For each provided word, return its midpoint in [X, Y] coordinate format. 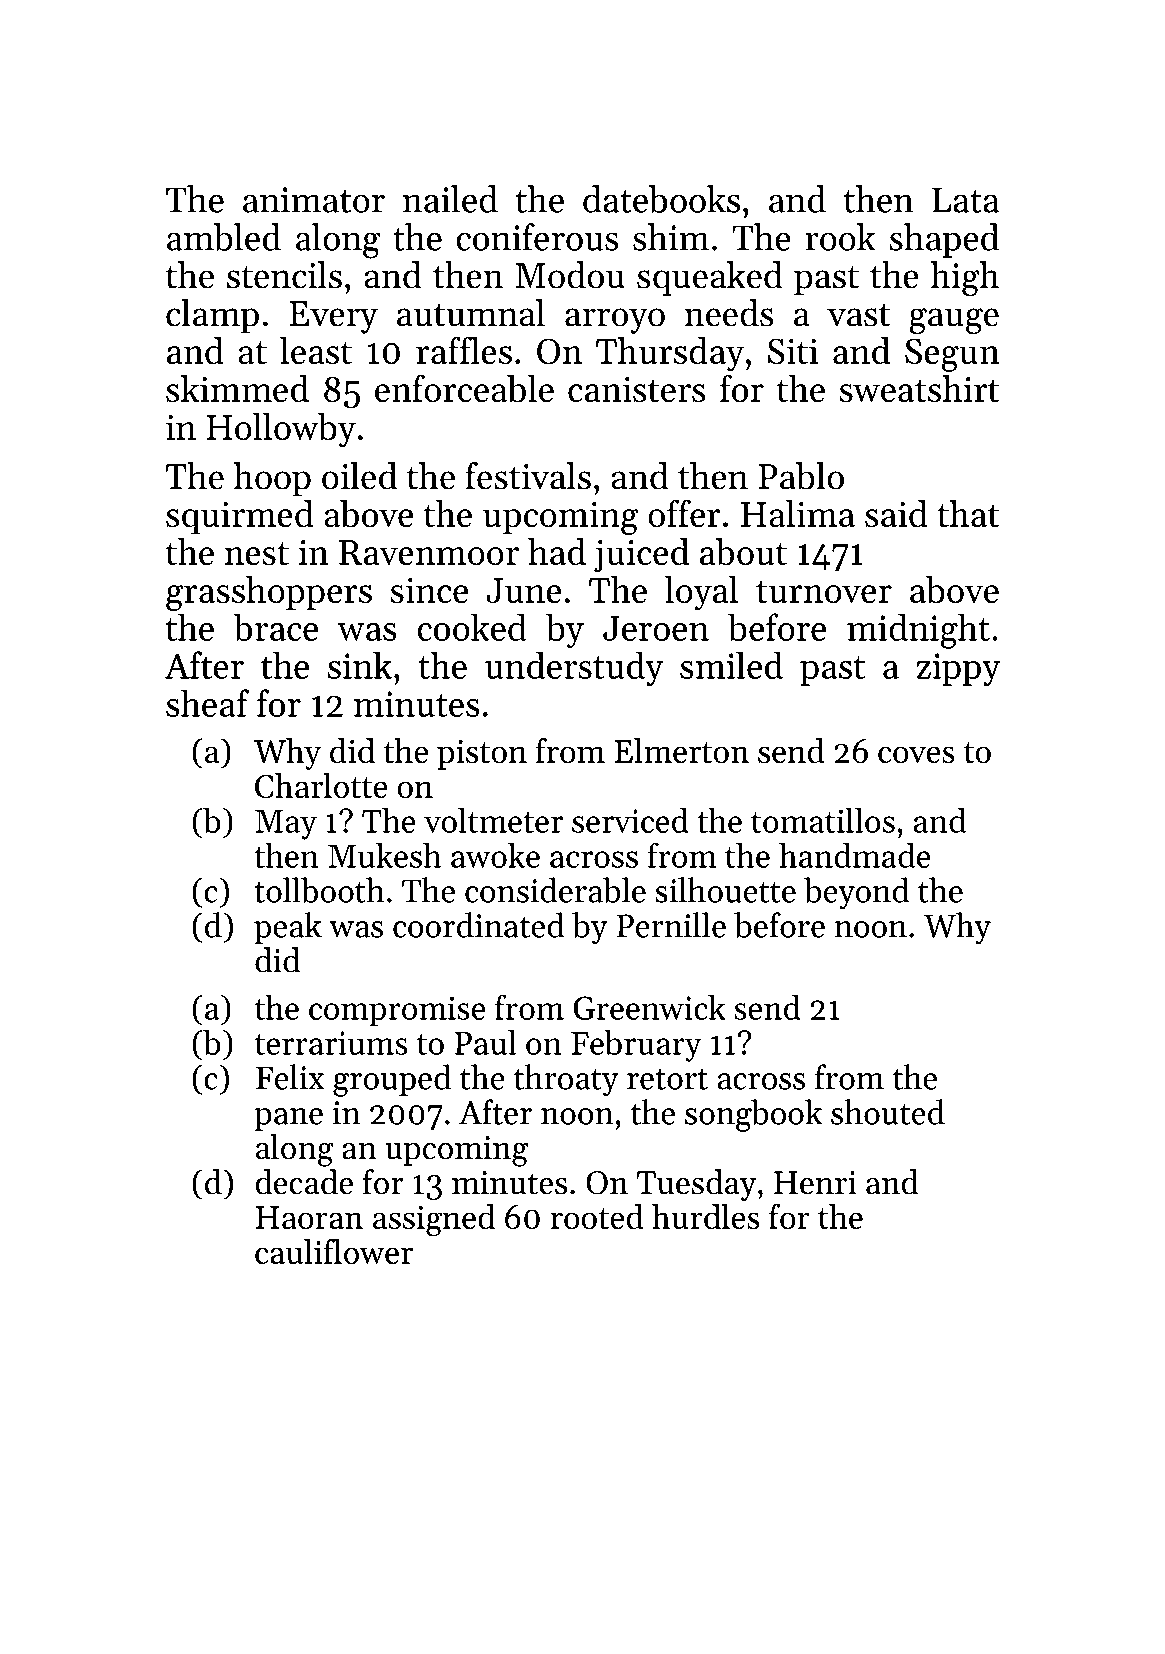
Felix [290, 1077]
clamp [212, 316]
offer [684, 513]
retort [667, 1079]
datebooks [661, 199]
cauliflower [334, 1251]
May [286, 825]
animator [314, 200]
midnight [918, 631]
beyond [857, 893]
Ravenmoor [429, 552]
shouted [888, 1112]
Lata [965, 200]
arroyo [615, 321]
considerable [555, 890]
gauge [954, 321]
